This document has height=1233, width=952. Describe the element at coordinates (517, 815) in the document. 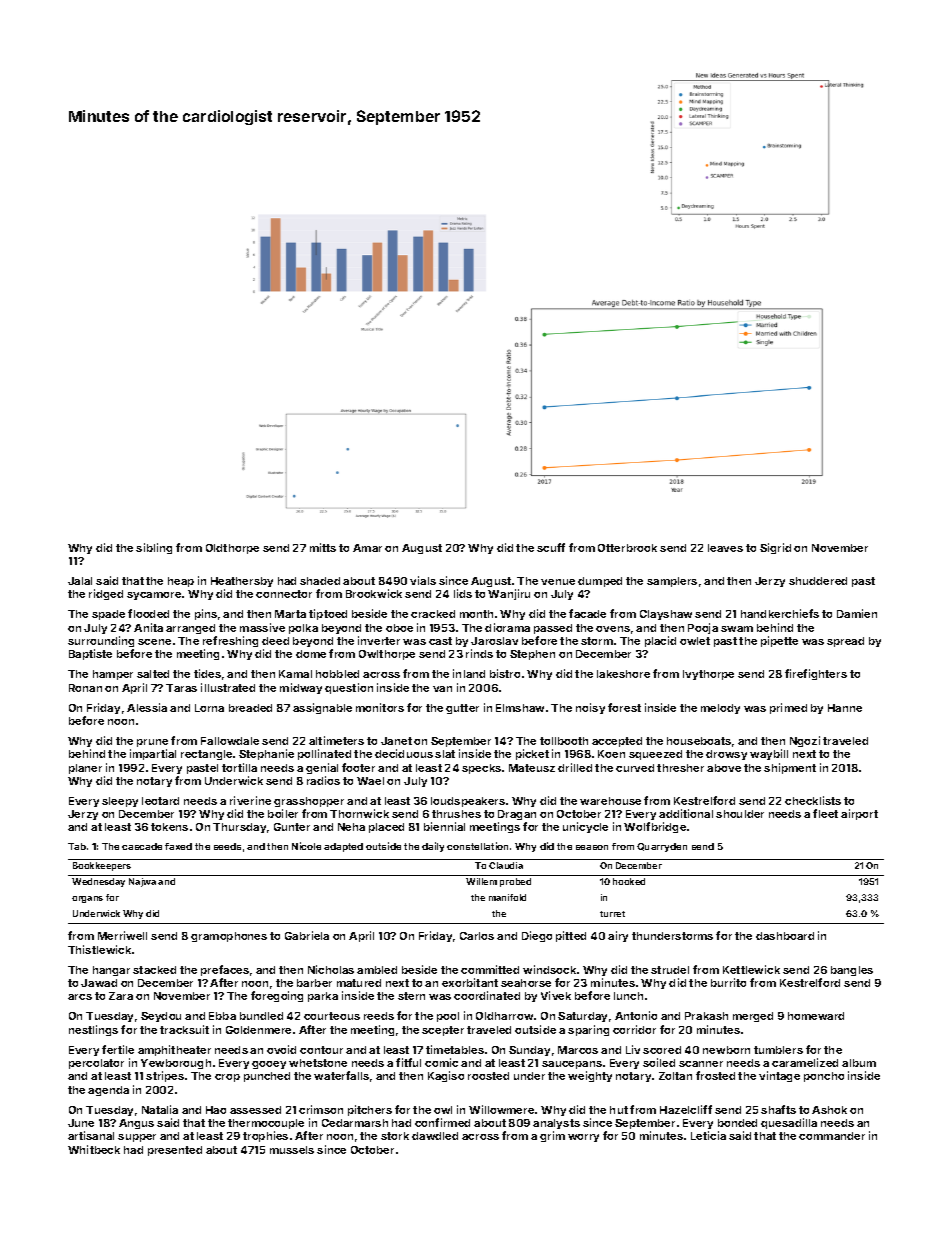

I see `Dragan` at that location.
